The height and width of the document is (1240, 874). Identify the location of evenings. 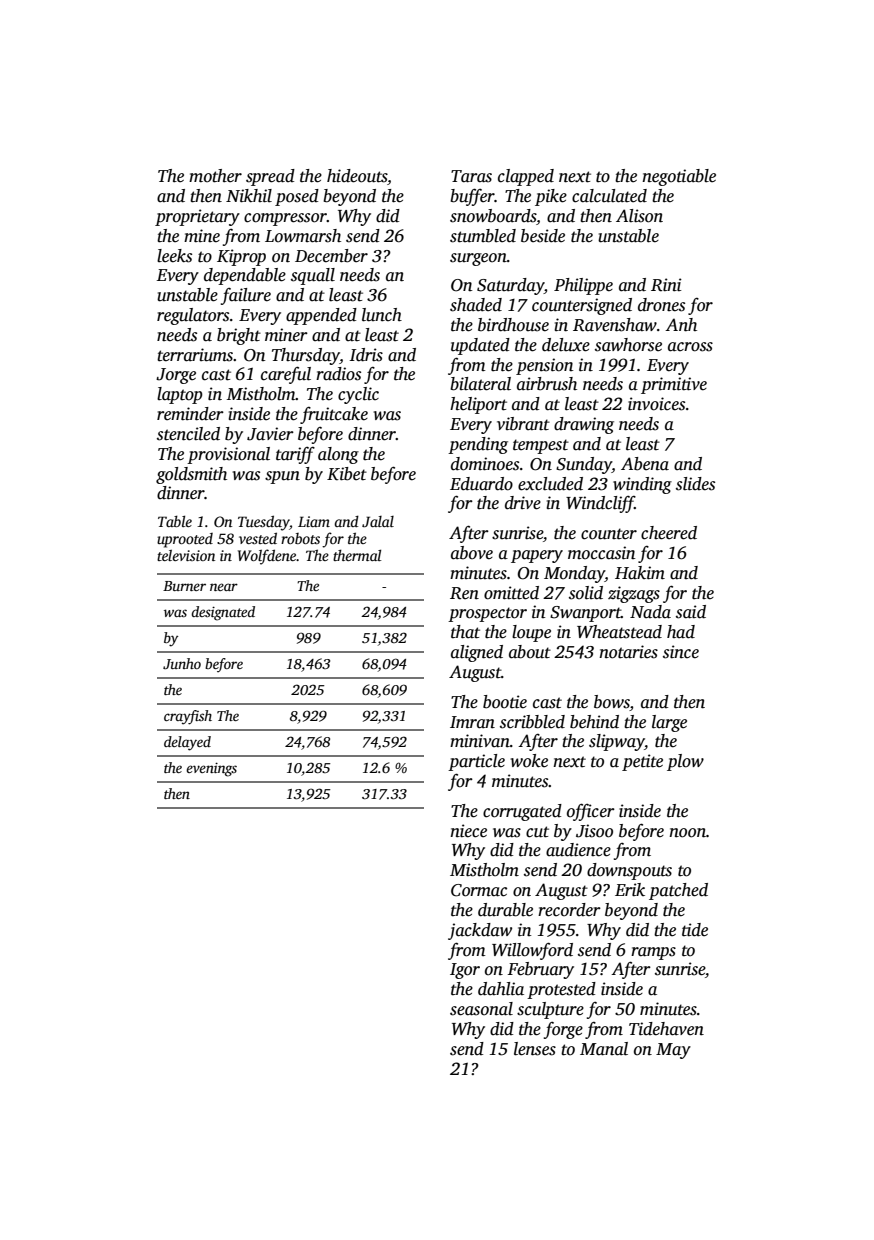
(211, 769).
